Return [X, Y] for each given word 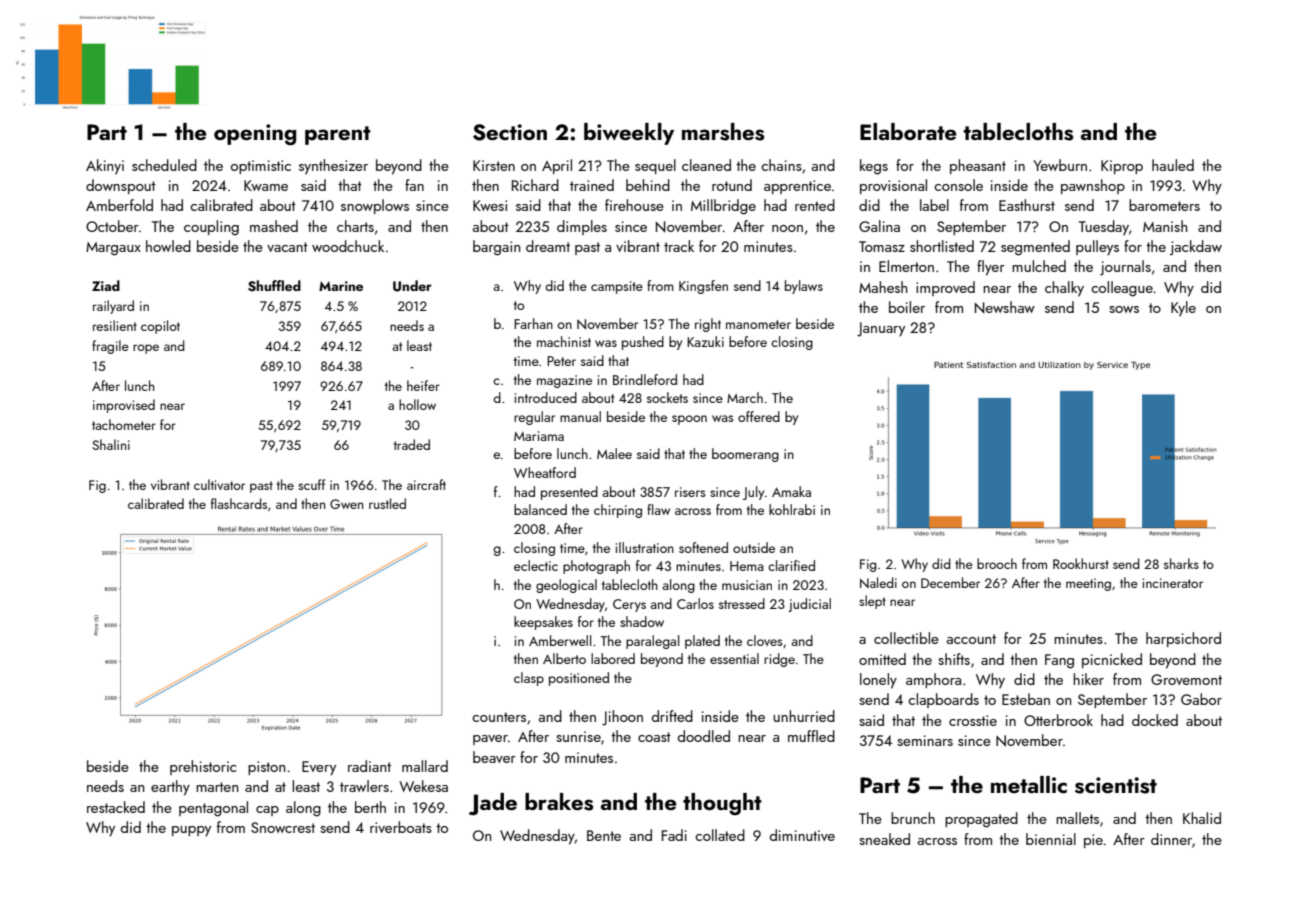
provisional [893, 186]
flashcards [239, 503]
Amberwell [560, 640]
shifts [954, 659]
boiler [907, 307]
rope [146, 349]
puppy [191, 831]
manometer [758, 324]
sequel [655, 166]
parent [338, 135]
